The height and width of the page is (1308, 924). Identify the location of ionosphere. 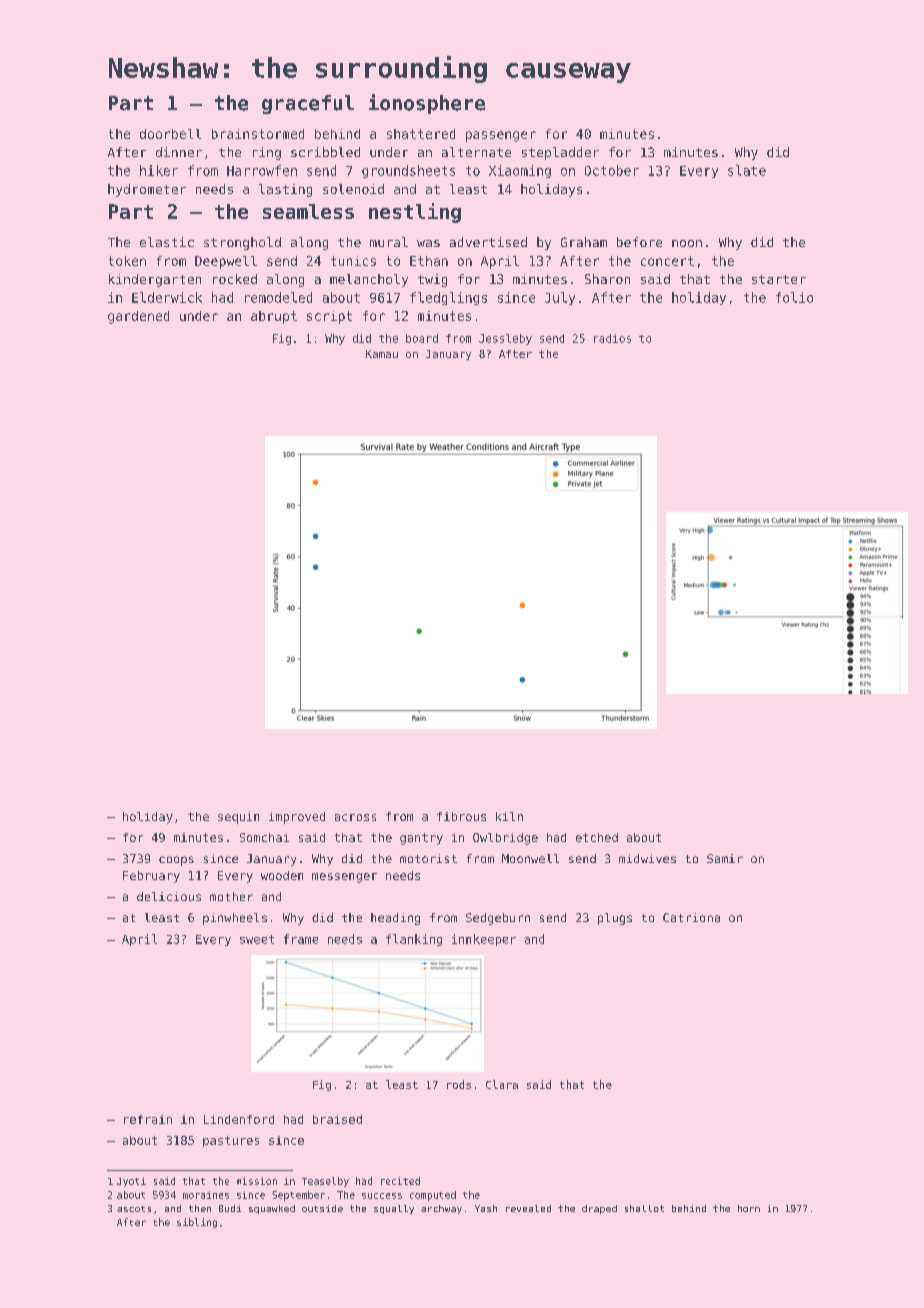
(427, 104).
